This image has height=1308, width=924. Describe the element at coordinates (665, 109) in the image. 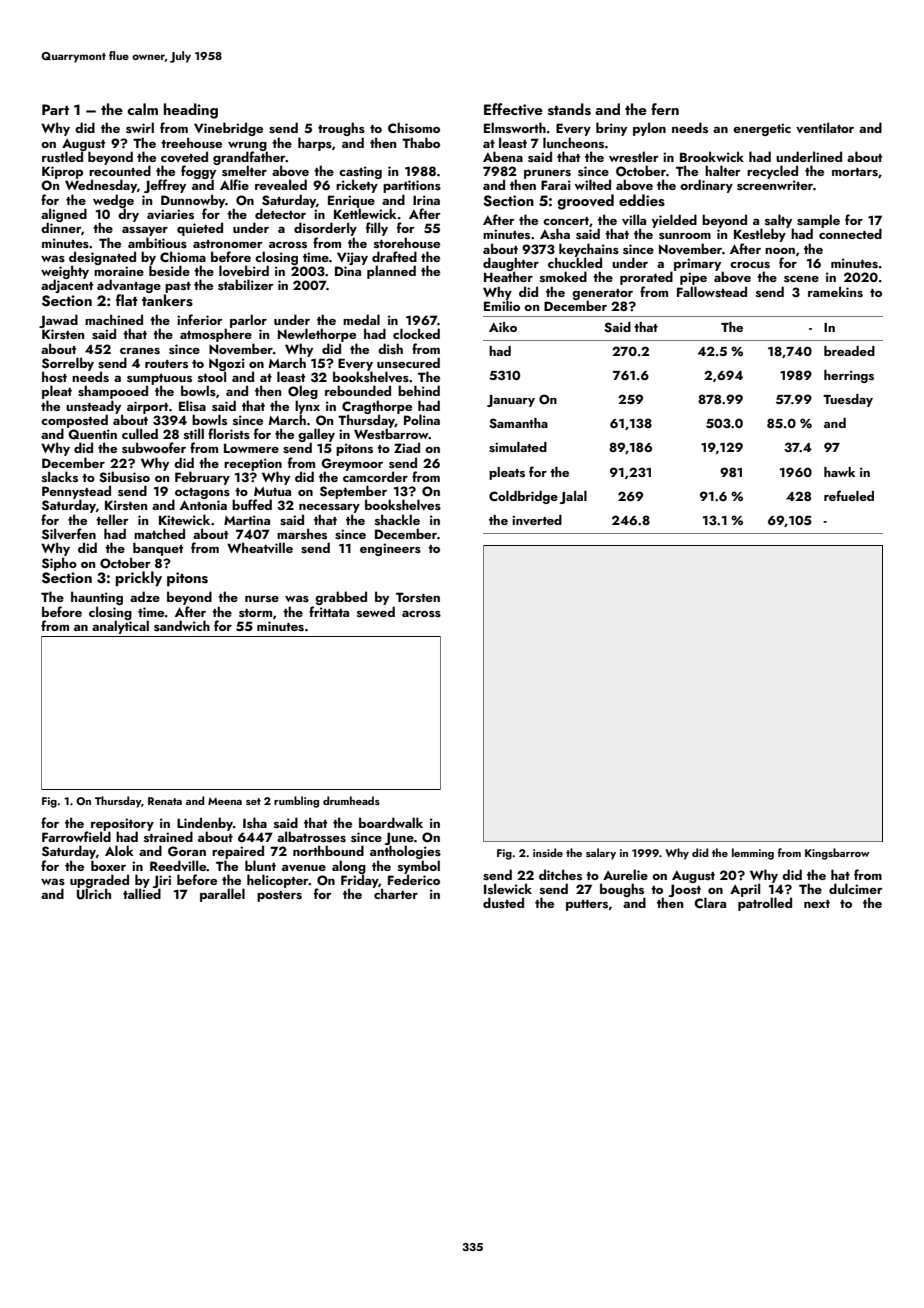

I see `fern` at that location.
